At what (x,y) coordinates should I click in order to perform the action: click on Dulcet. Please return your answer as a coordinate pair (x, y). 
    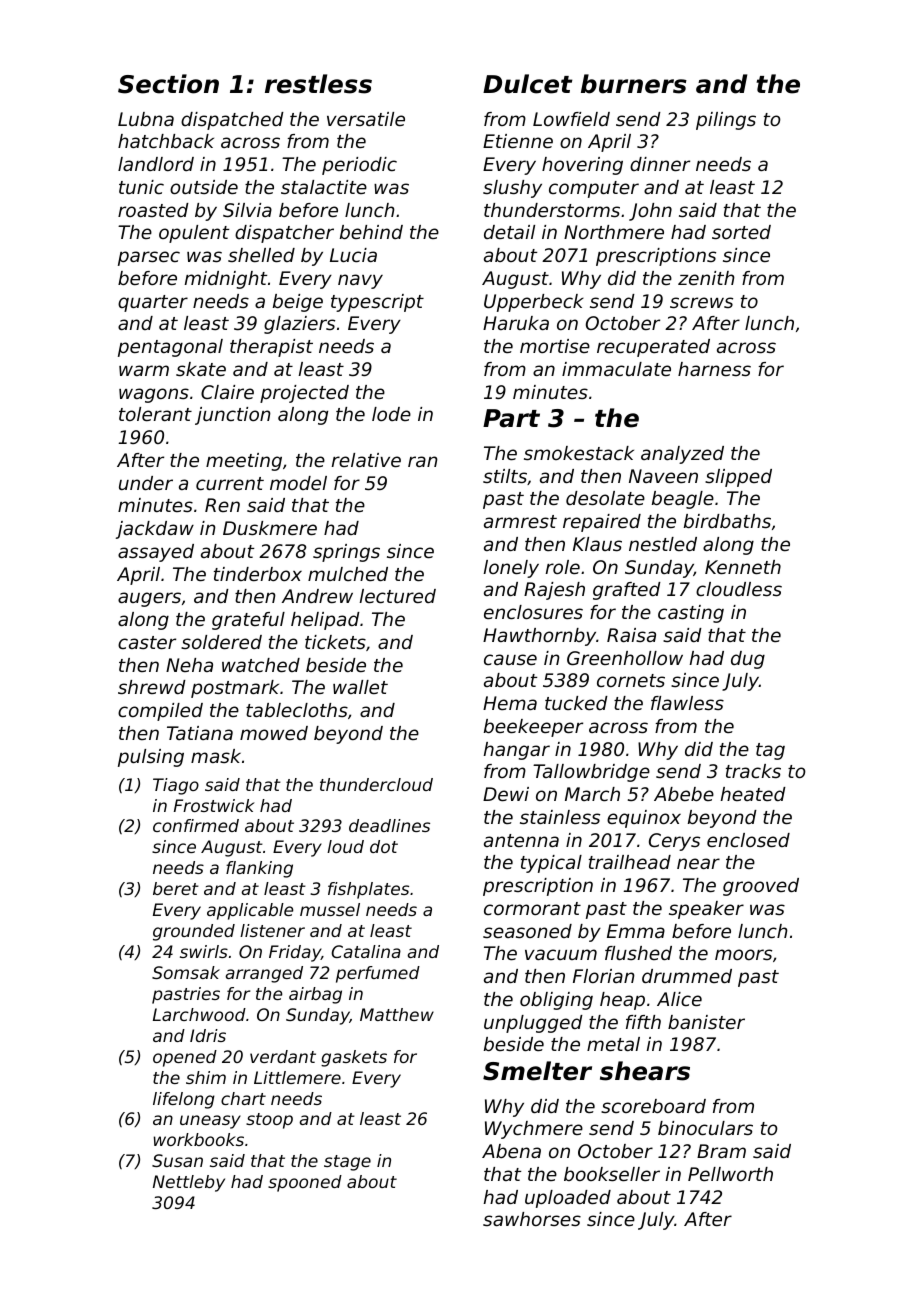
    Looking at the image, I should click on (527, 84).
